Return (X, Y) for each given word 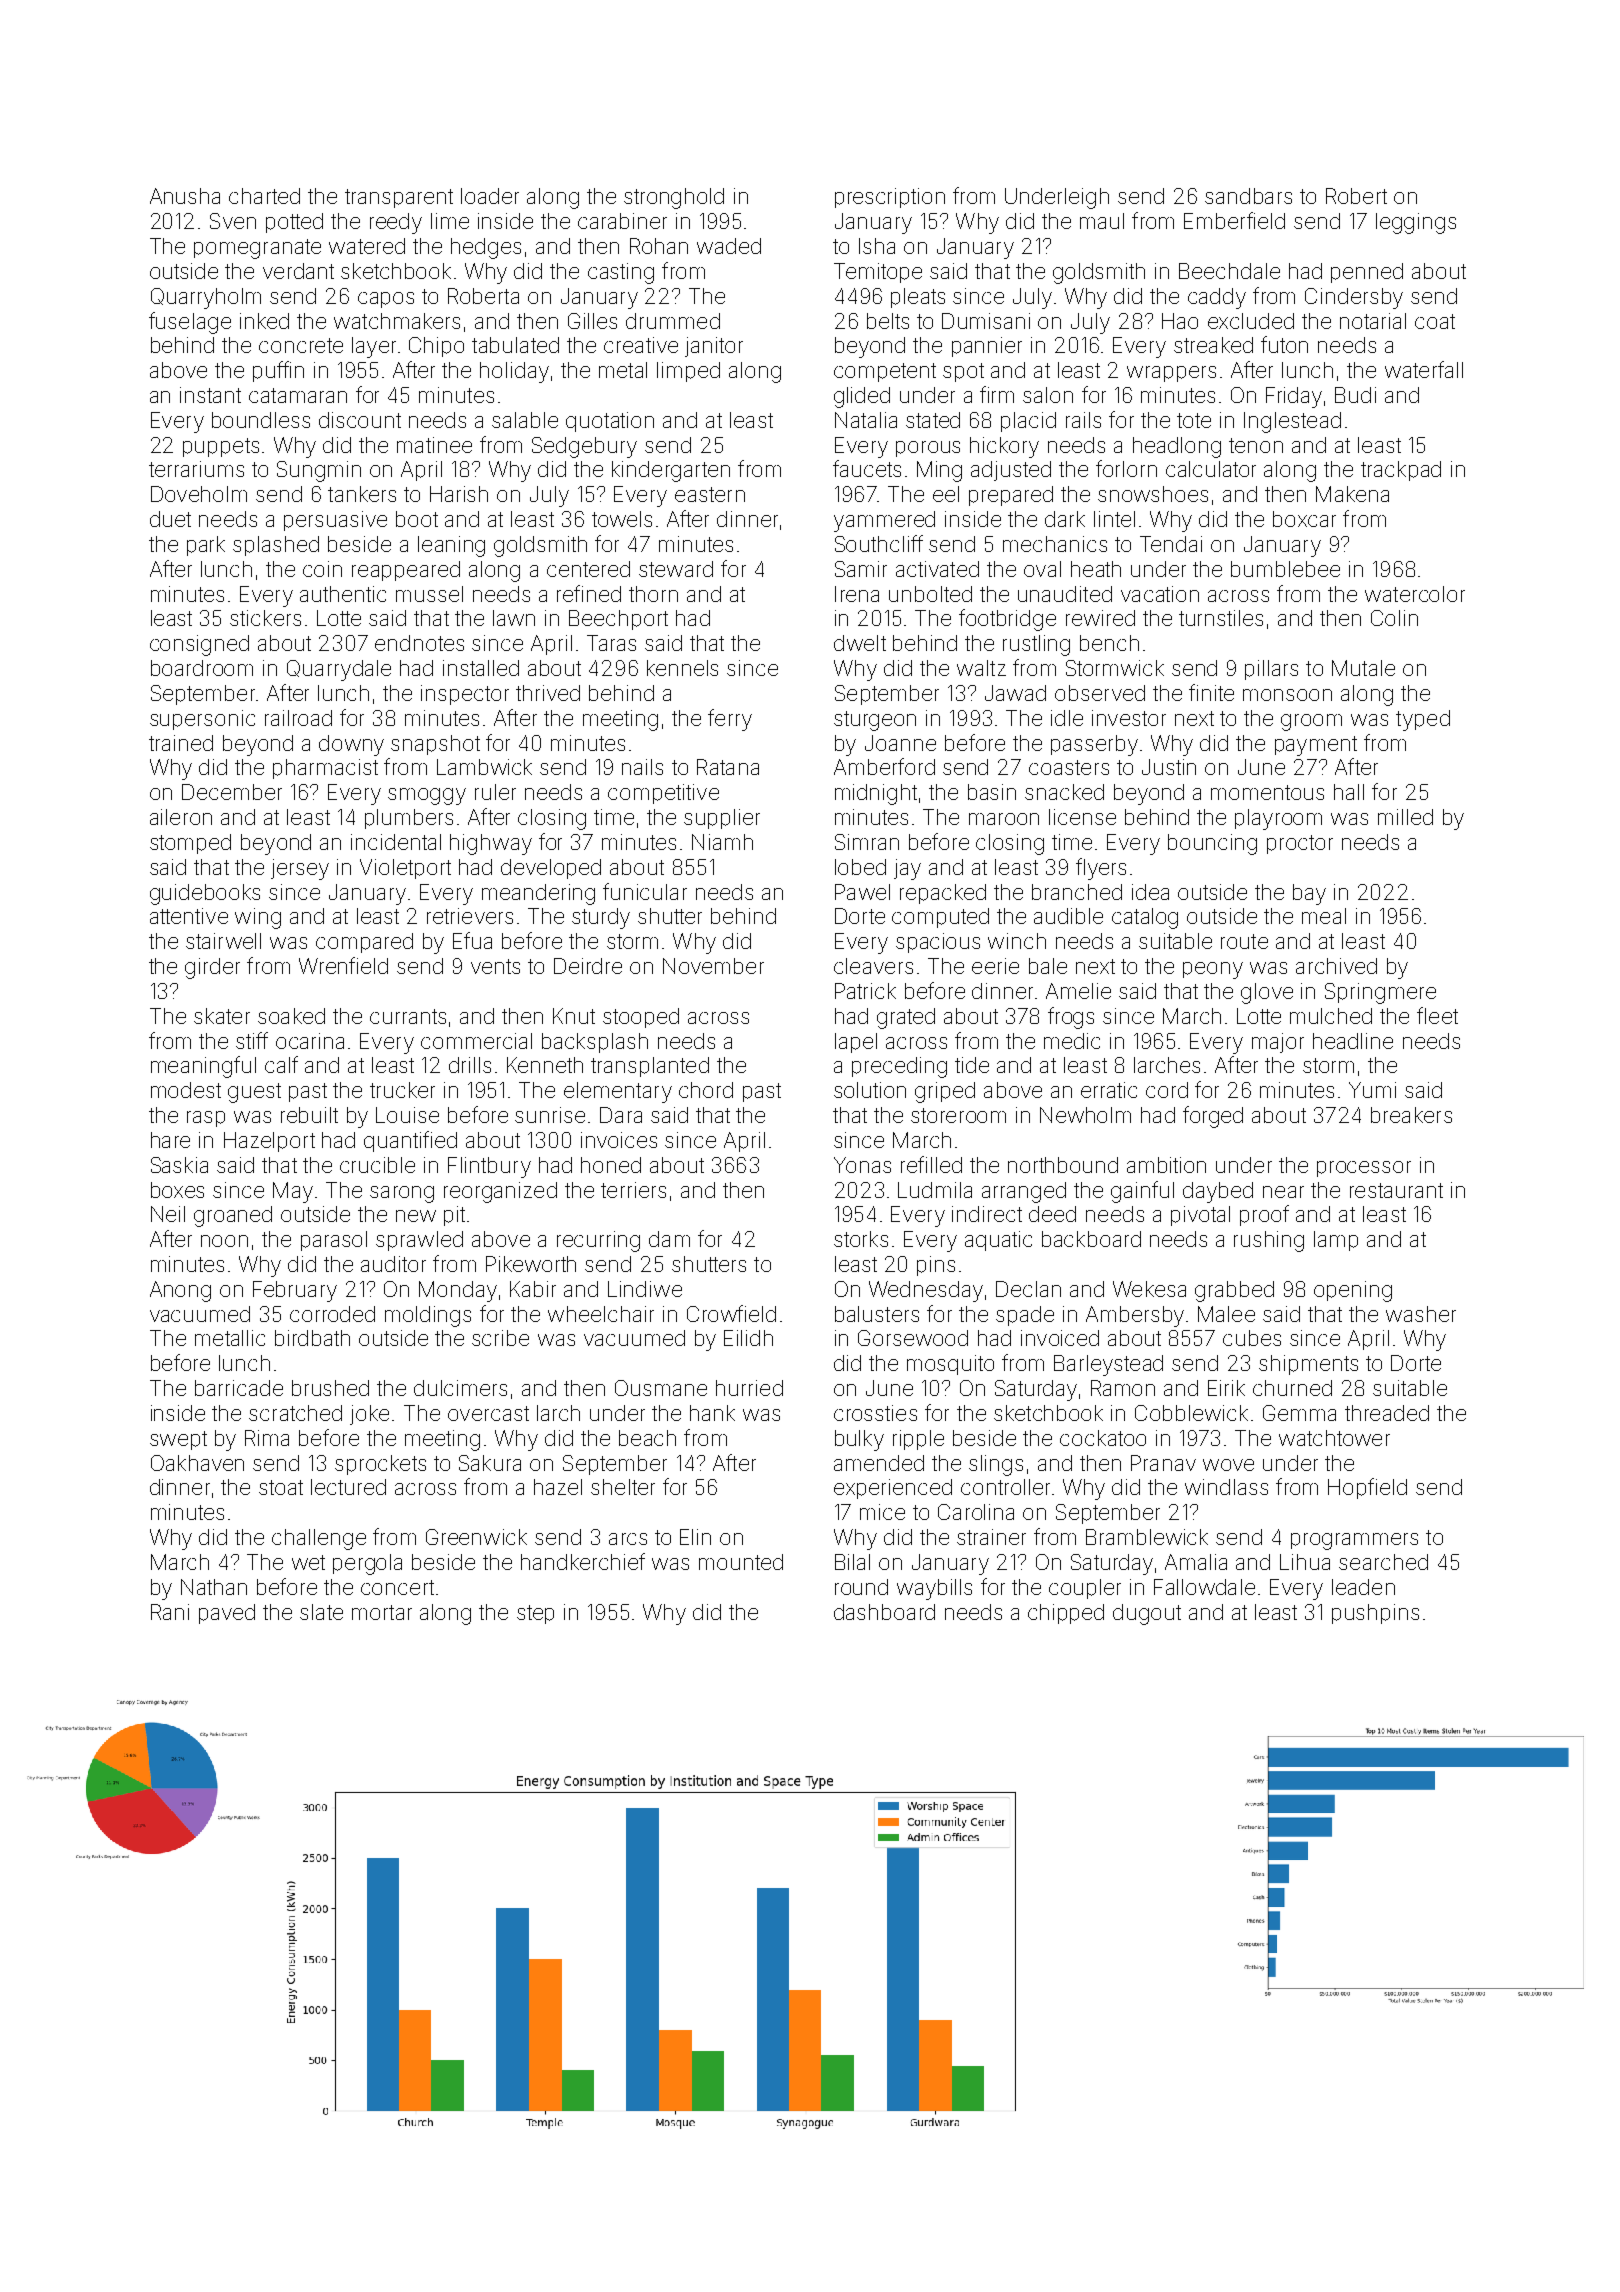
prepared (1011, 496)
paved (227, 1614)
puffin (278, 371)
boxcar (1304, 519)
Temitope (878, 273)
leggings (1416, 223)
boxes (177, 1190)
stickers (265, 618)
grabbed (1234, 1291)
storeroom (958, 1115)
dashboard (884, 1612)
